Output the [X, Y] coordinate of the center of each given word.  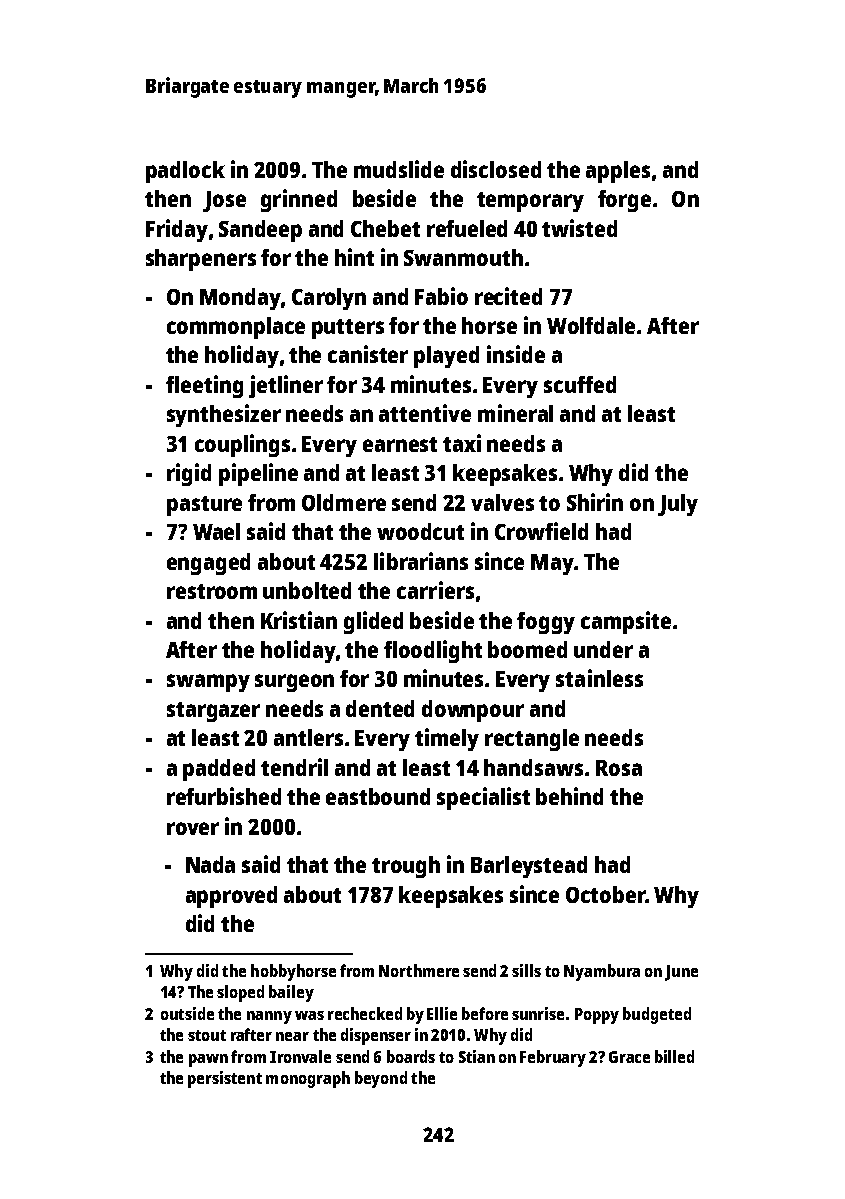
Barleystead [529, 867]
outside [187, 1013]
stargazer [213, 712]
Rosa [619, 768]
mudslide [399, 169]
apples [618, 172]
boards [411, 1056]
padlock [185, 172]
